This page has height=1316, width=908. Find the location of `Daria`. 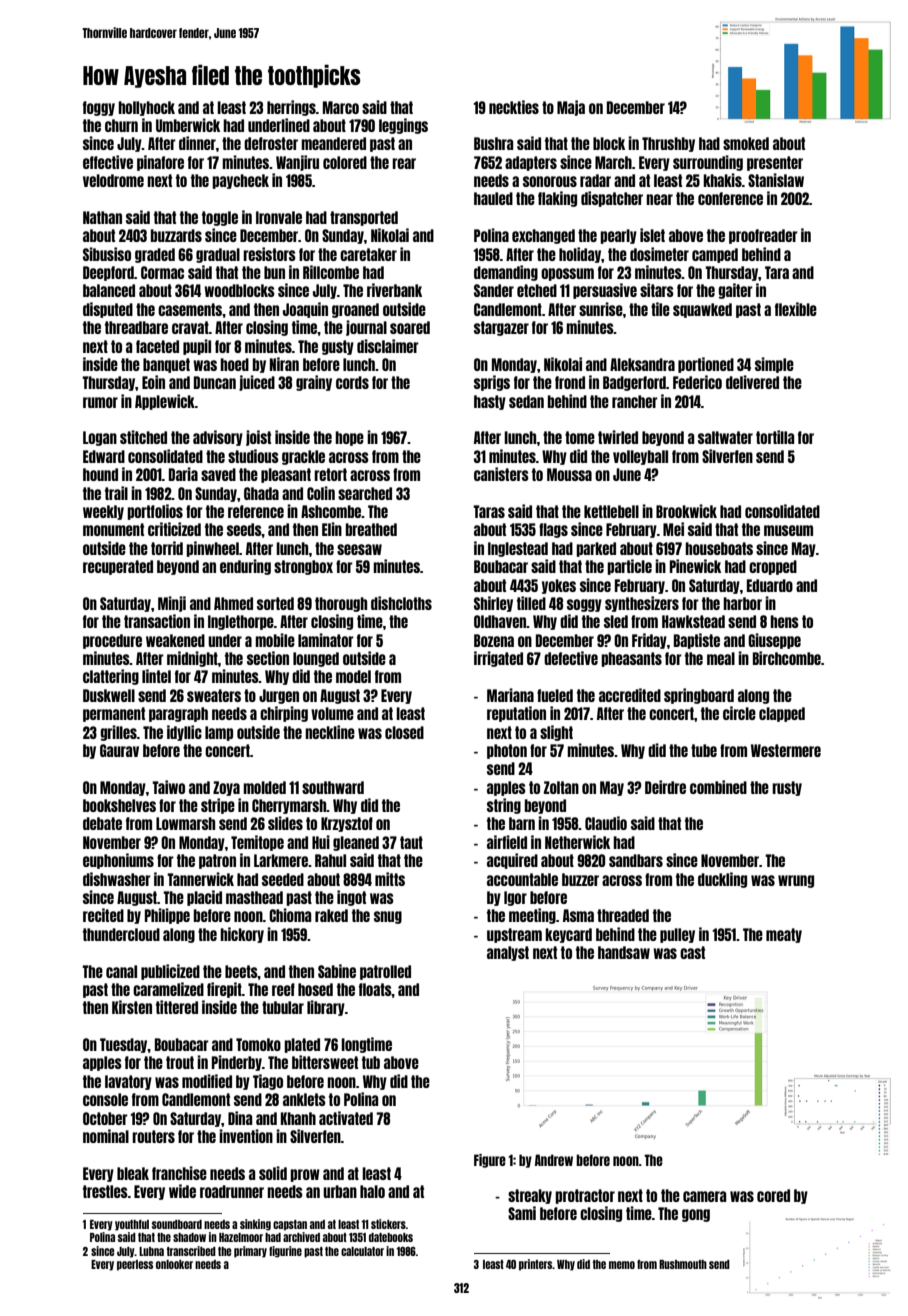

Daria is located at coordinates (183, 474).
